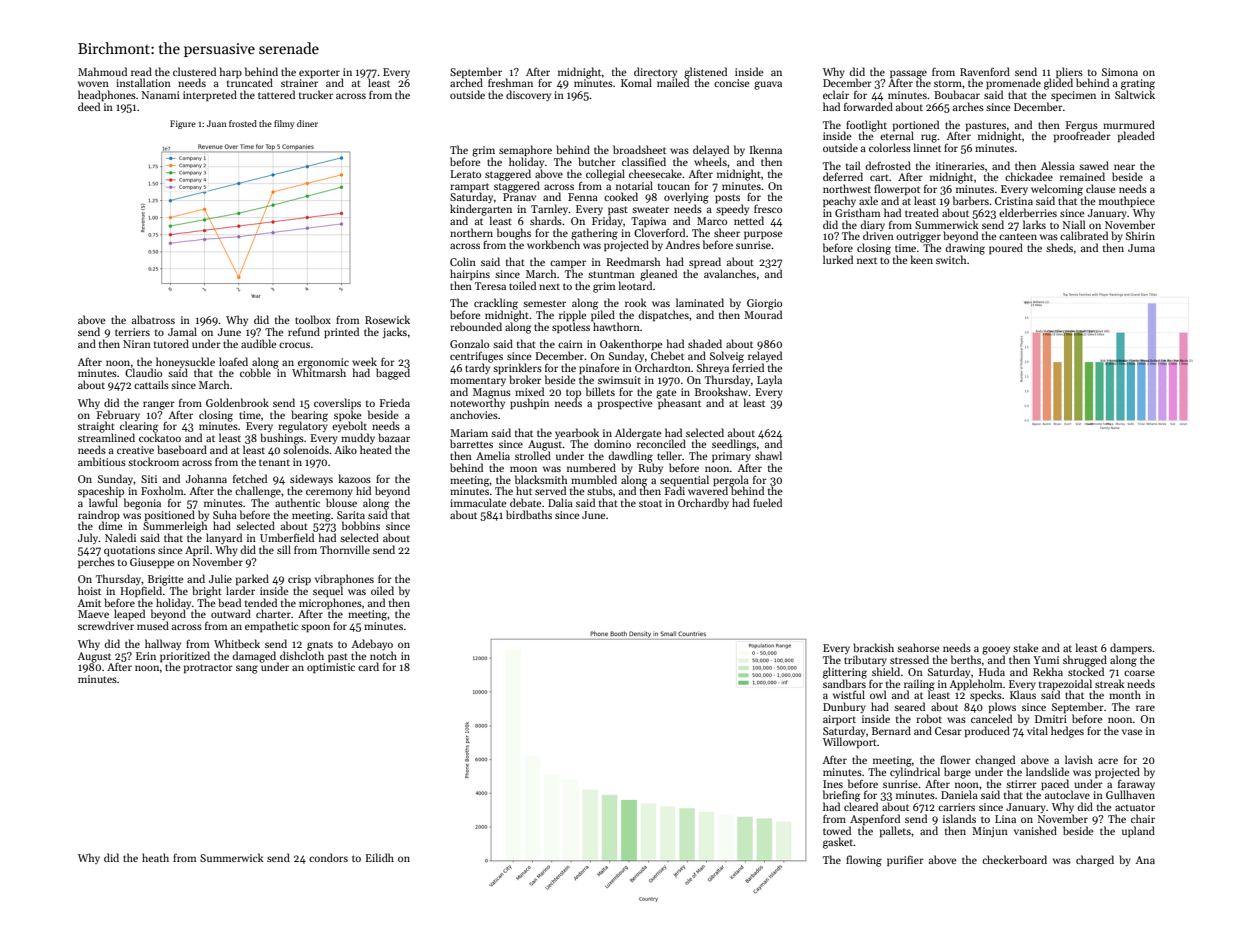 The height and width of the screenshot is (952, 1233). What do you see at coordinates (655, 73) in the screenshot?
I see `directory` at bounding box center [655, 73].
